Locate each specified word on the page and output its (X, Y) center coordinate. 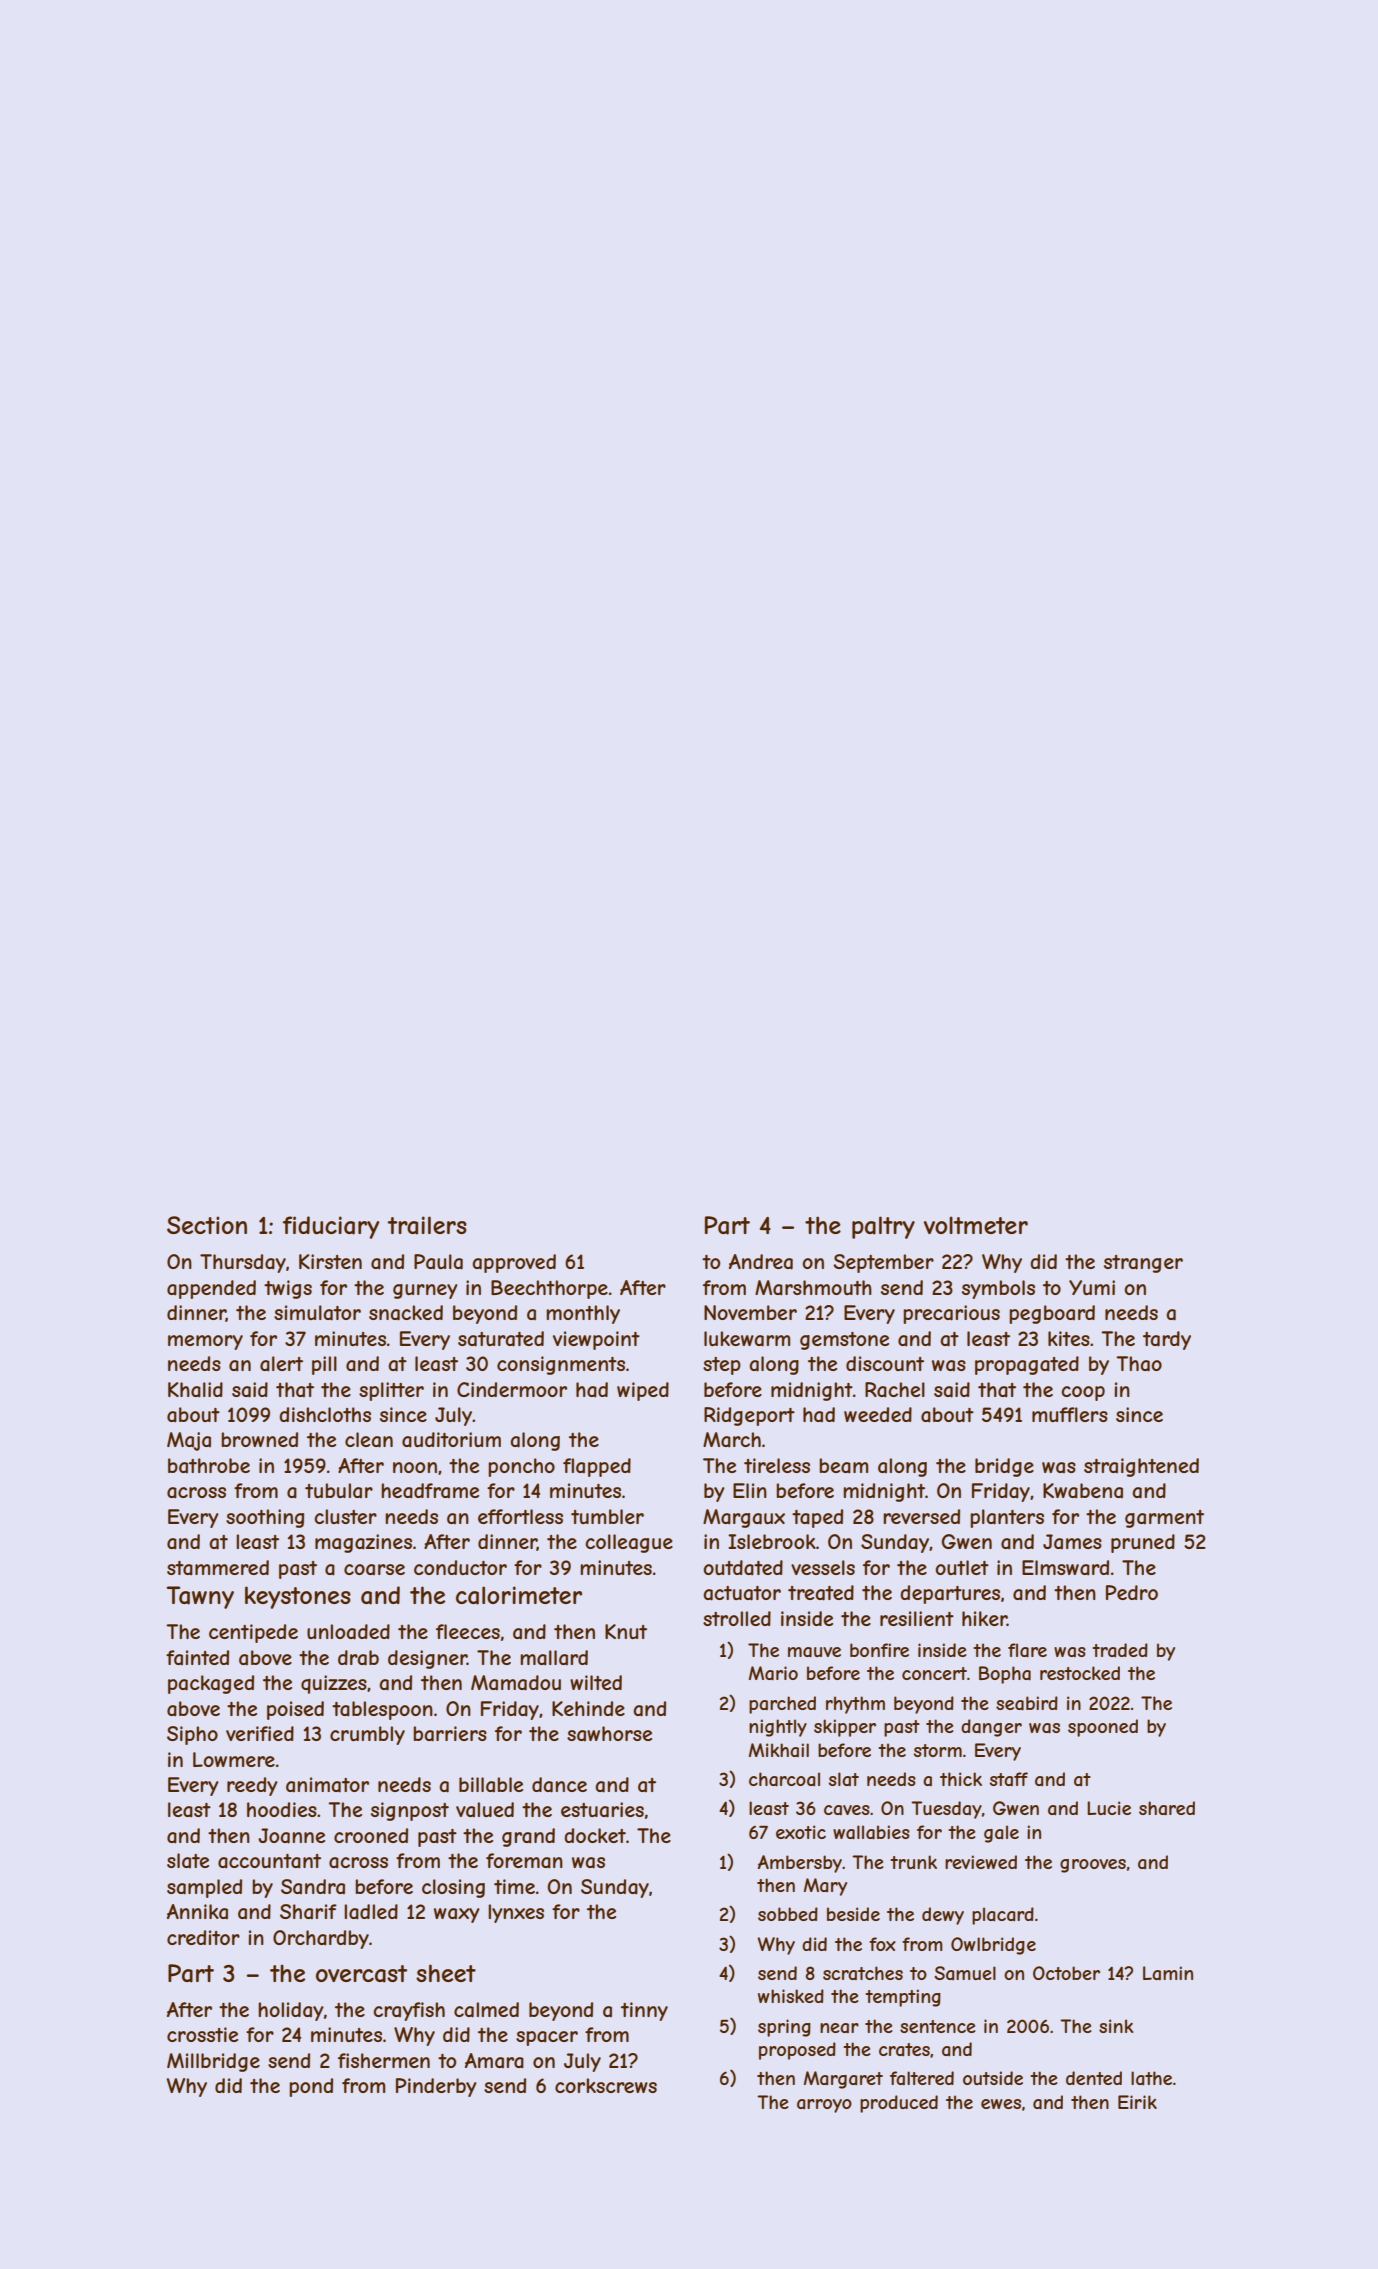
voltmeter (976, 1225)
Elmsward (1065, 1568)
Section (207, 1225)
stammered (218, 1568)
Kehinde (588, 1708)
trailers (427, 1225)
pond (311, 2087)
